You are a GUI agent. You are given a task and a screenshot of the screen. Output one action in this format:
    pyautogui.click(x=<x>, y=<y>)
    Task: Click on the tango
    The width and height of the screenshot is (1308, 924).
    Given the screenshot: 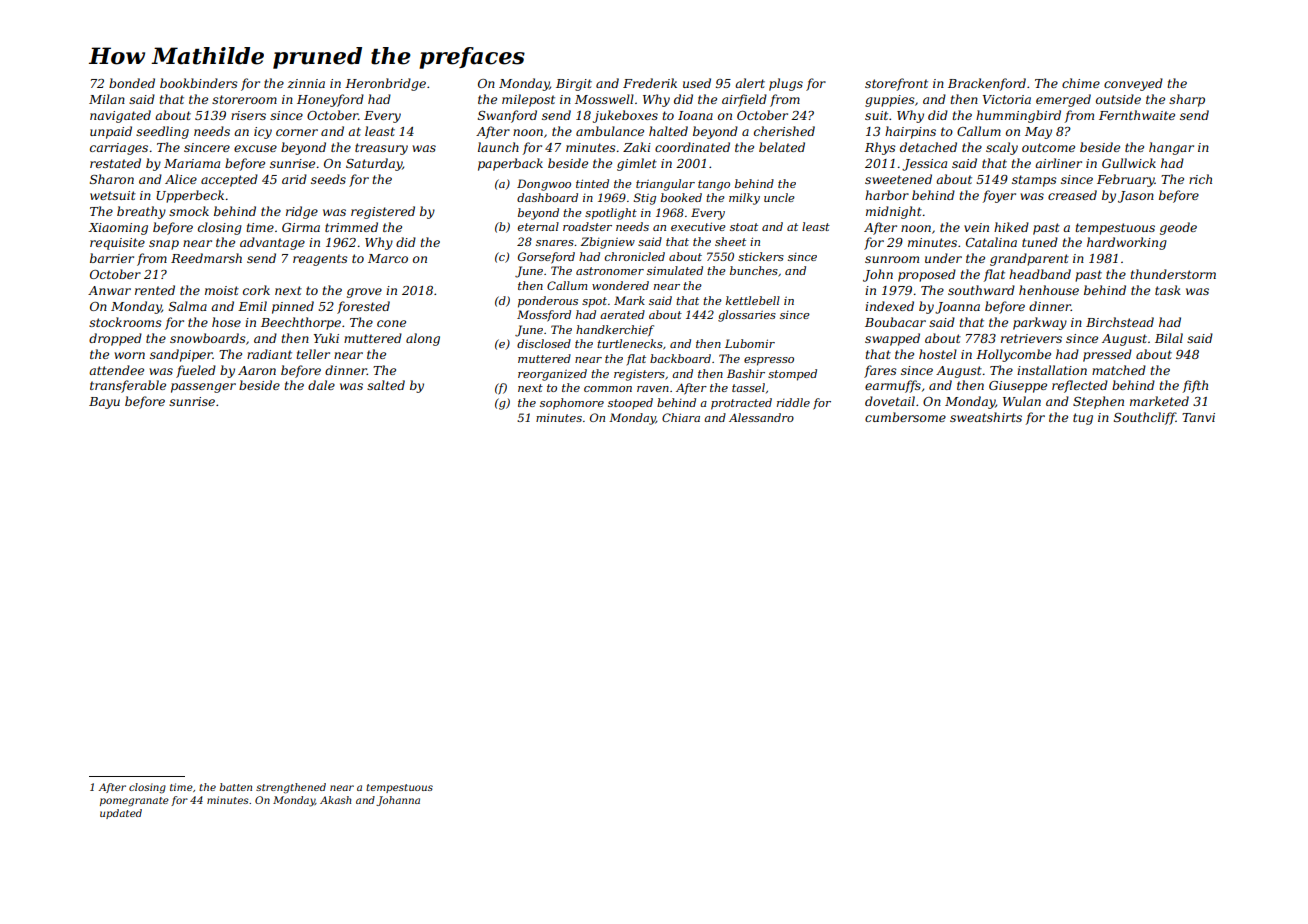 What is the action you would take?
    pyautogui.click(x=714, y=185)
